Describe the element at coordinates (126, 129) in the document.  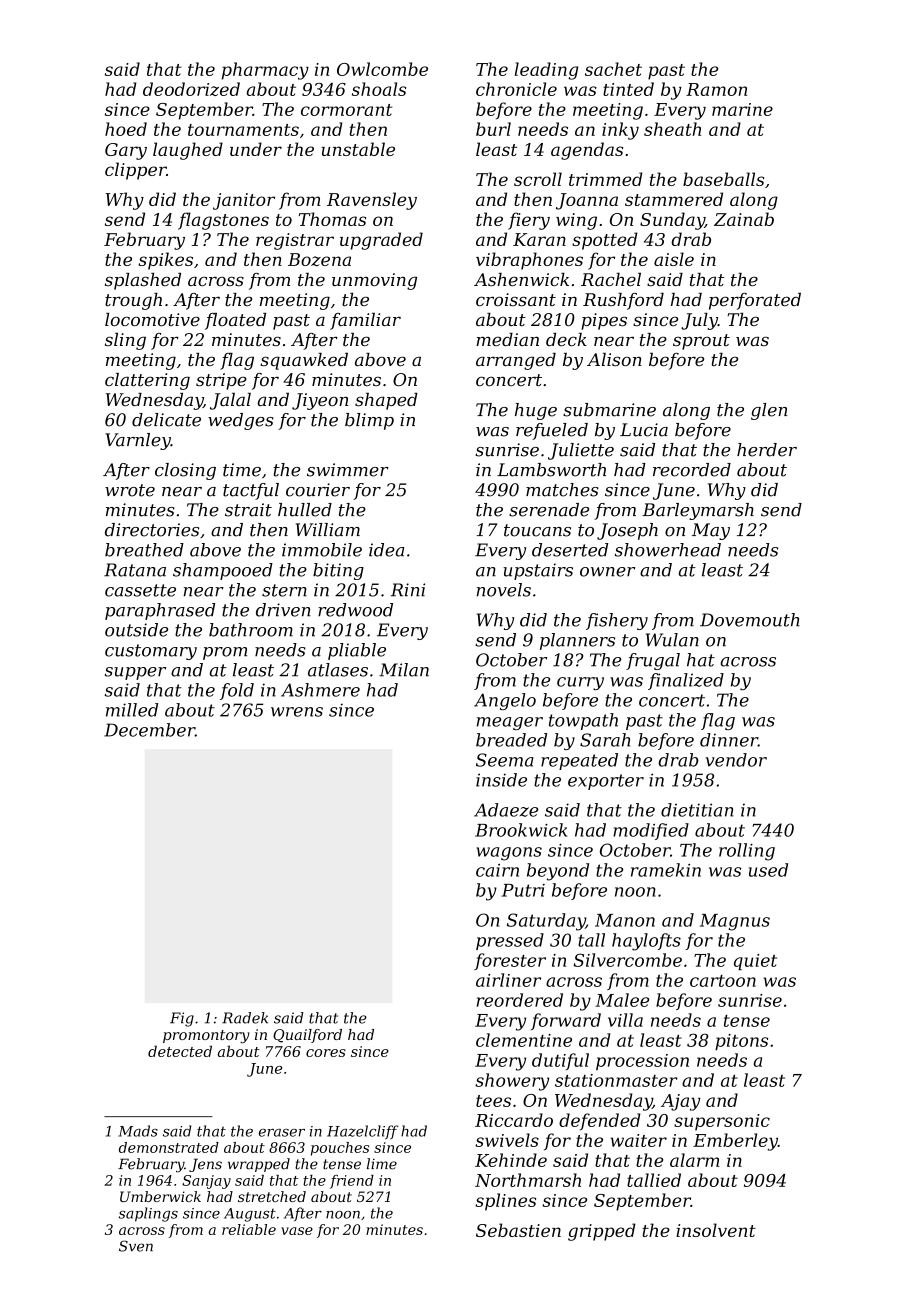
I see `hoed` at that location.
